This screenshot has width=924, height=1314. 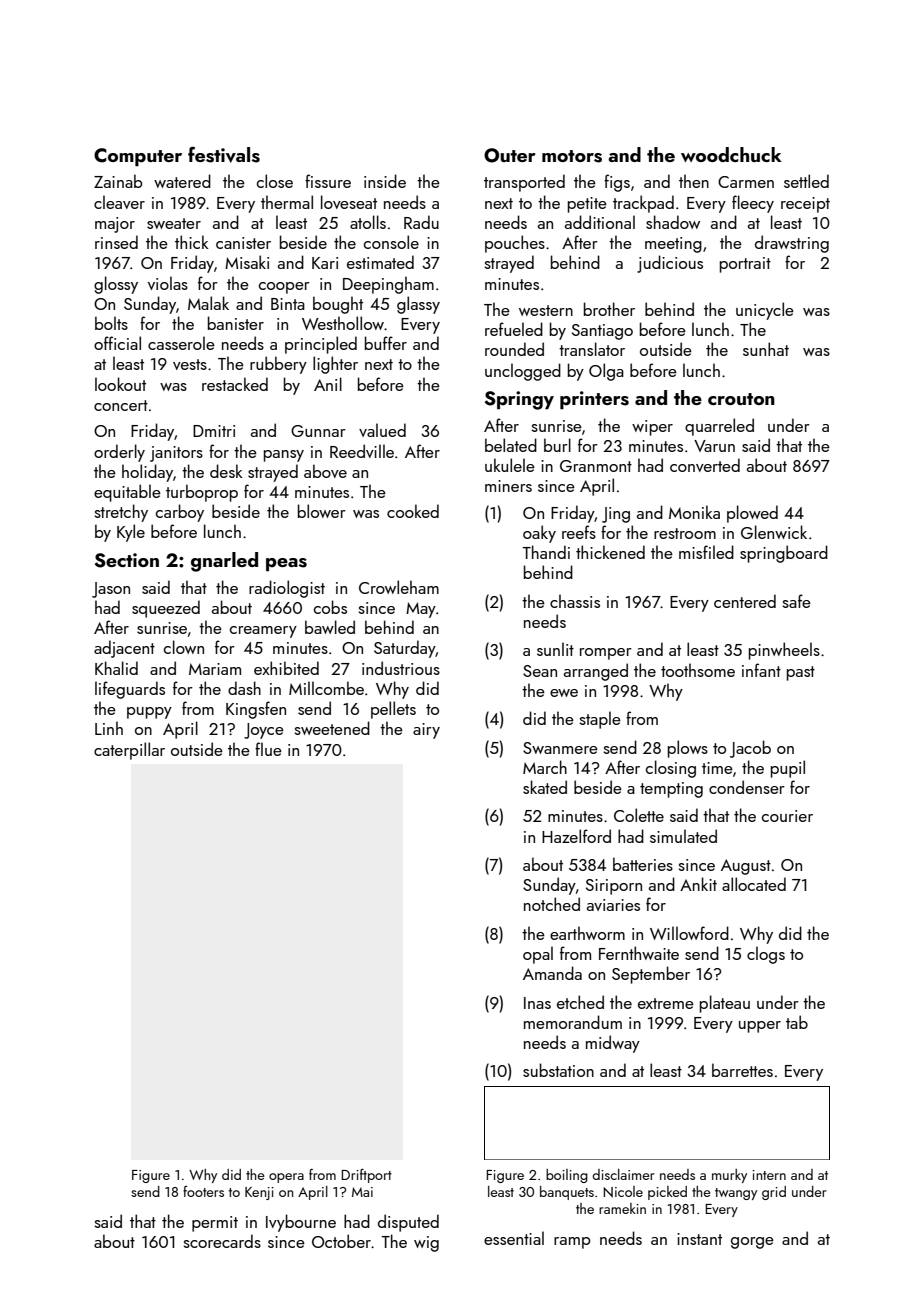 What do you see at coordinates (806, 181) in the screenshot?
I see `settled` at bounding box center [806, 181].
